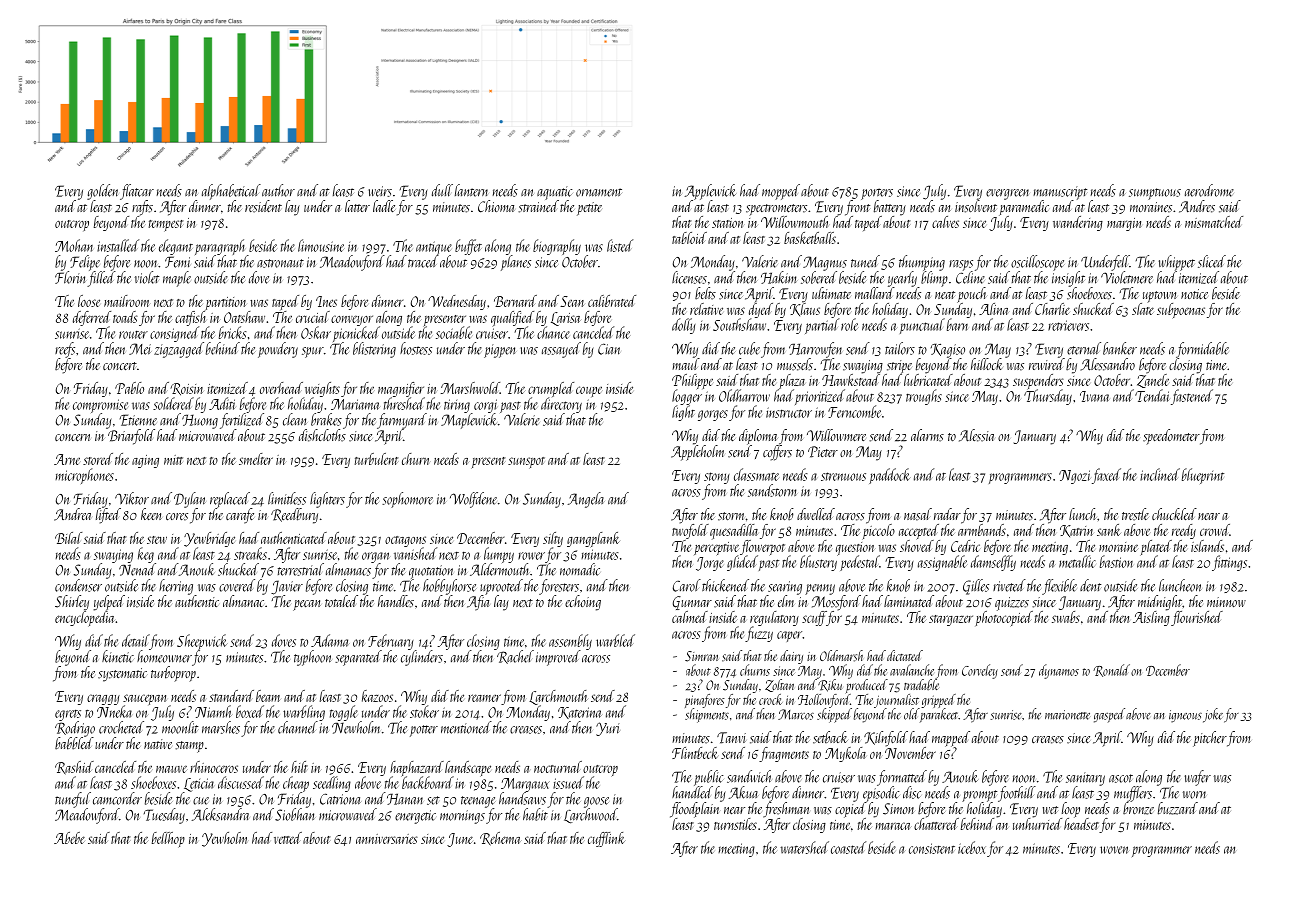 Image resolution: width=1308 pixels, height=924 pixels. I want to click on coasted, so click(848, 847).
